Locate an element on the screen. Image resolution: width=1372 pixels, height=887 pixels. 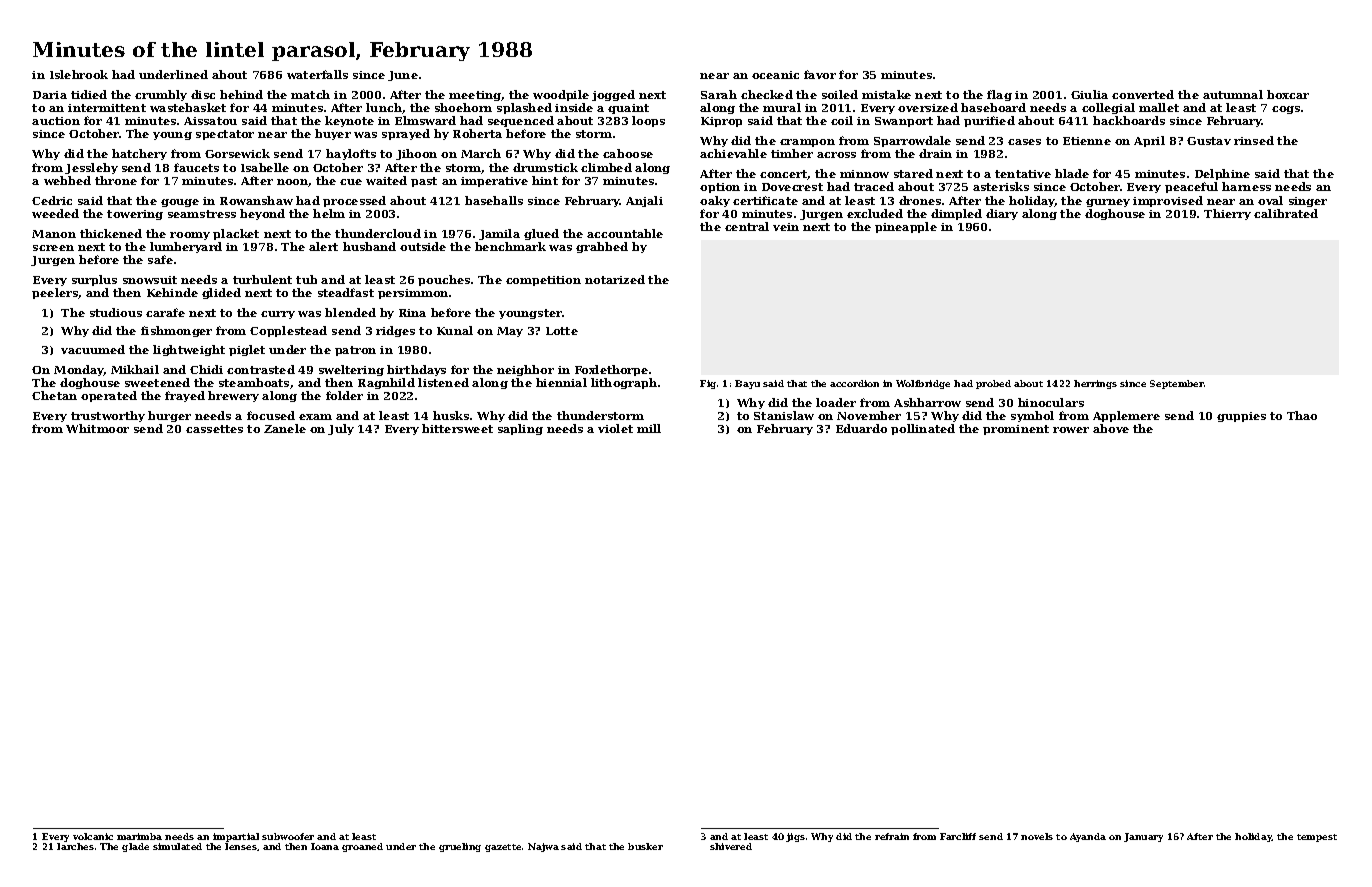
novels is located at coordinates (1037, 836).
